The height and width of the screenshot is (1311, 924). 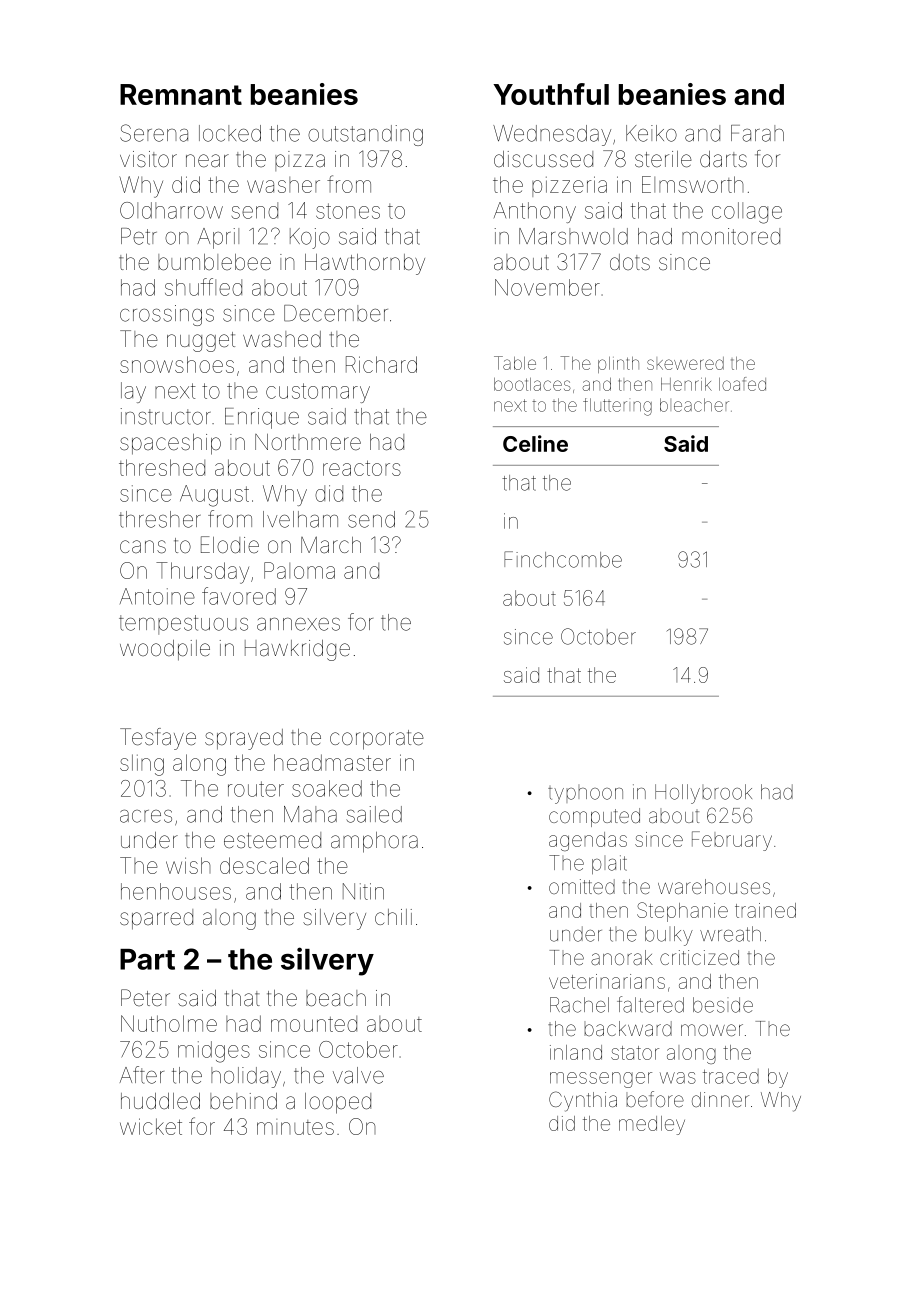 What do you see at coordinates (181, 94) in the screenshot?
I see `Remnant` at bounding box center [181, 94].
